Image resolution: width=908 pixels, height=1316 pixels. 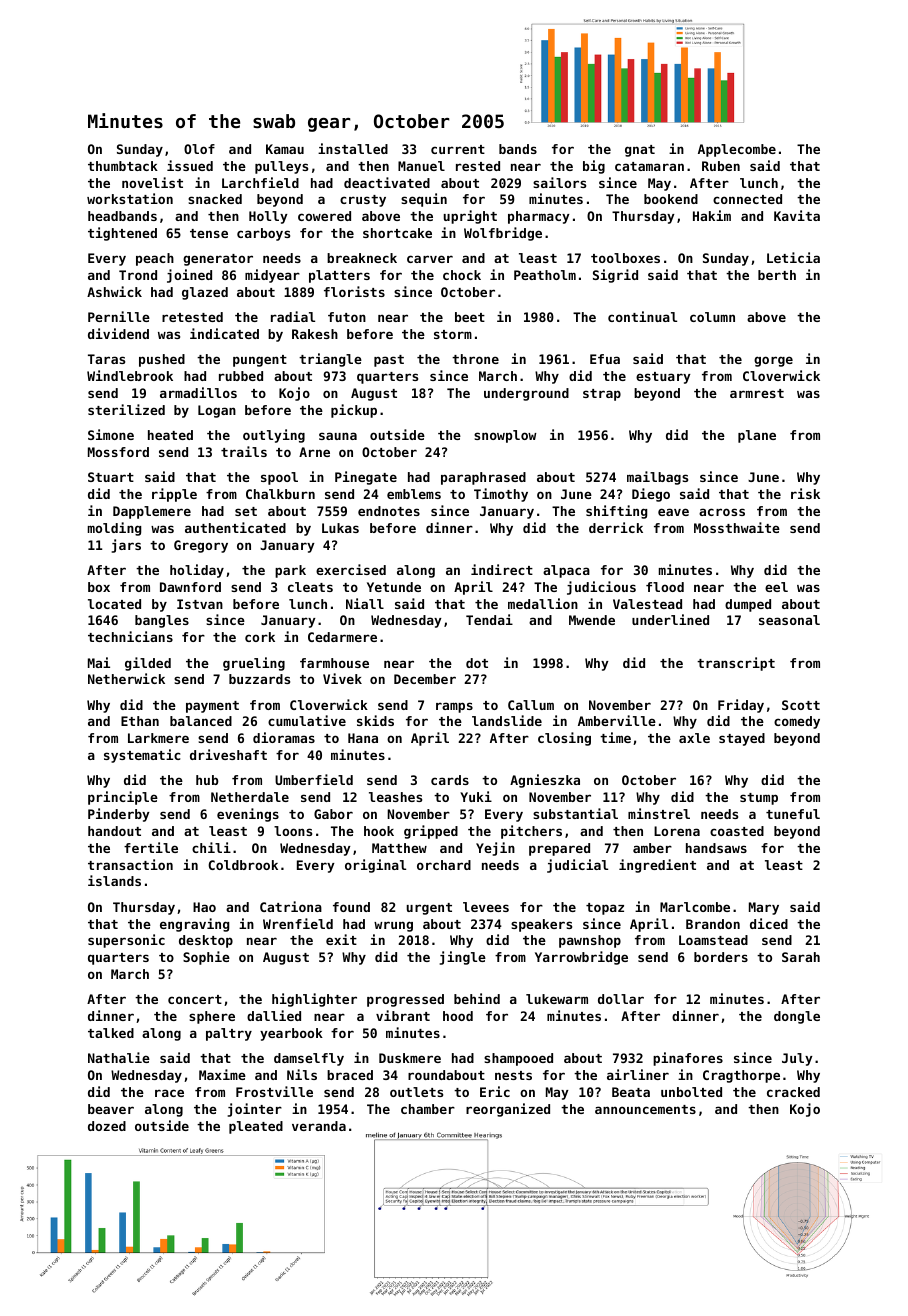 What do you see at coordinates (470, 317) in the screenshot?
I see `beet` at bounding box center [470, 317].
